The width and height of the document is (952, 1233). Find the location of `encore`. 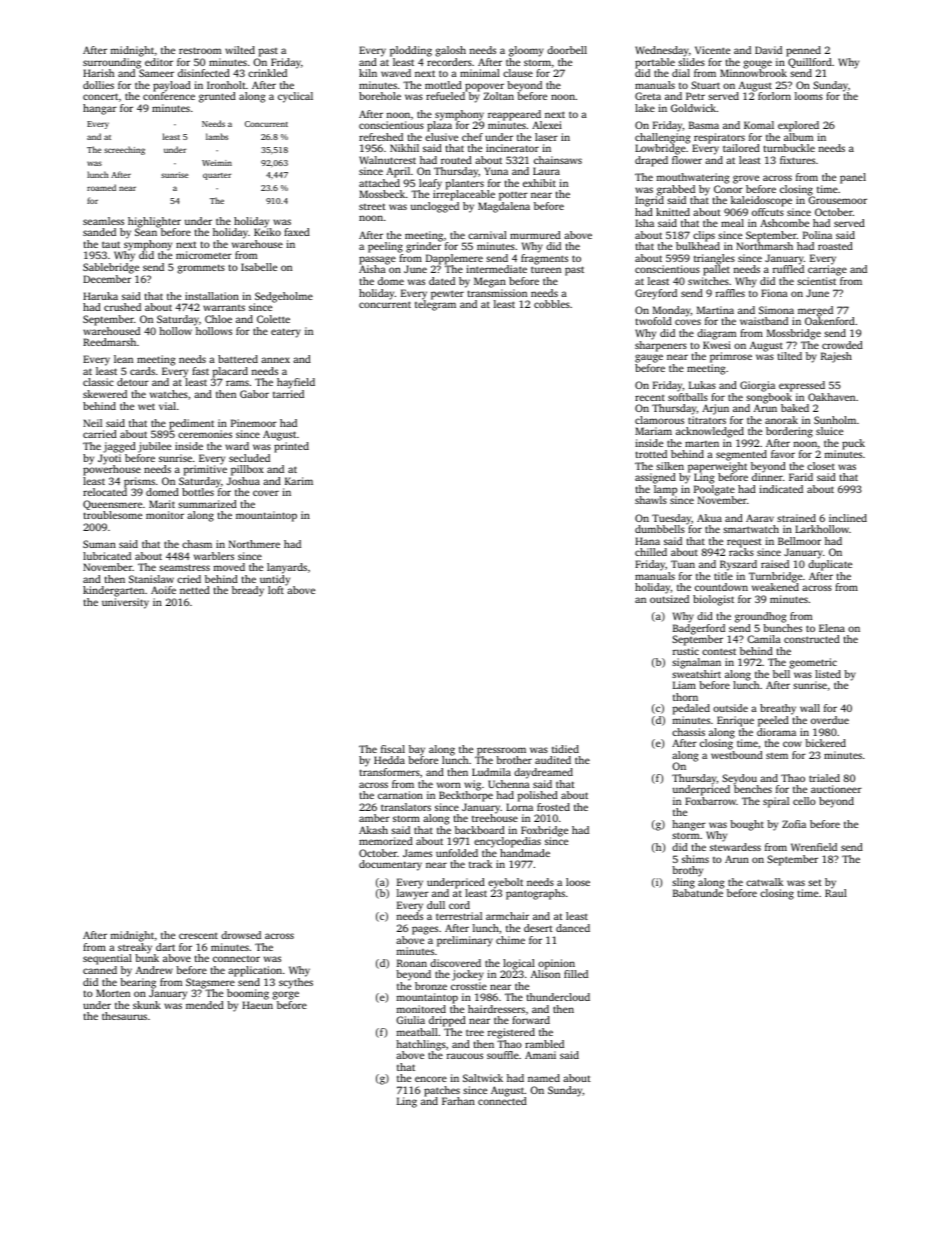

encore is located at coordinates (431, 1079).
